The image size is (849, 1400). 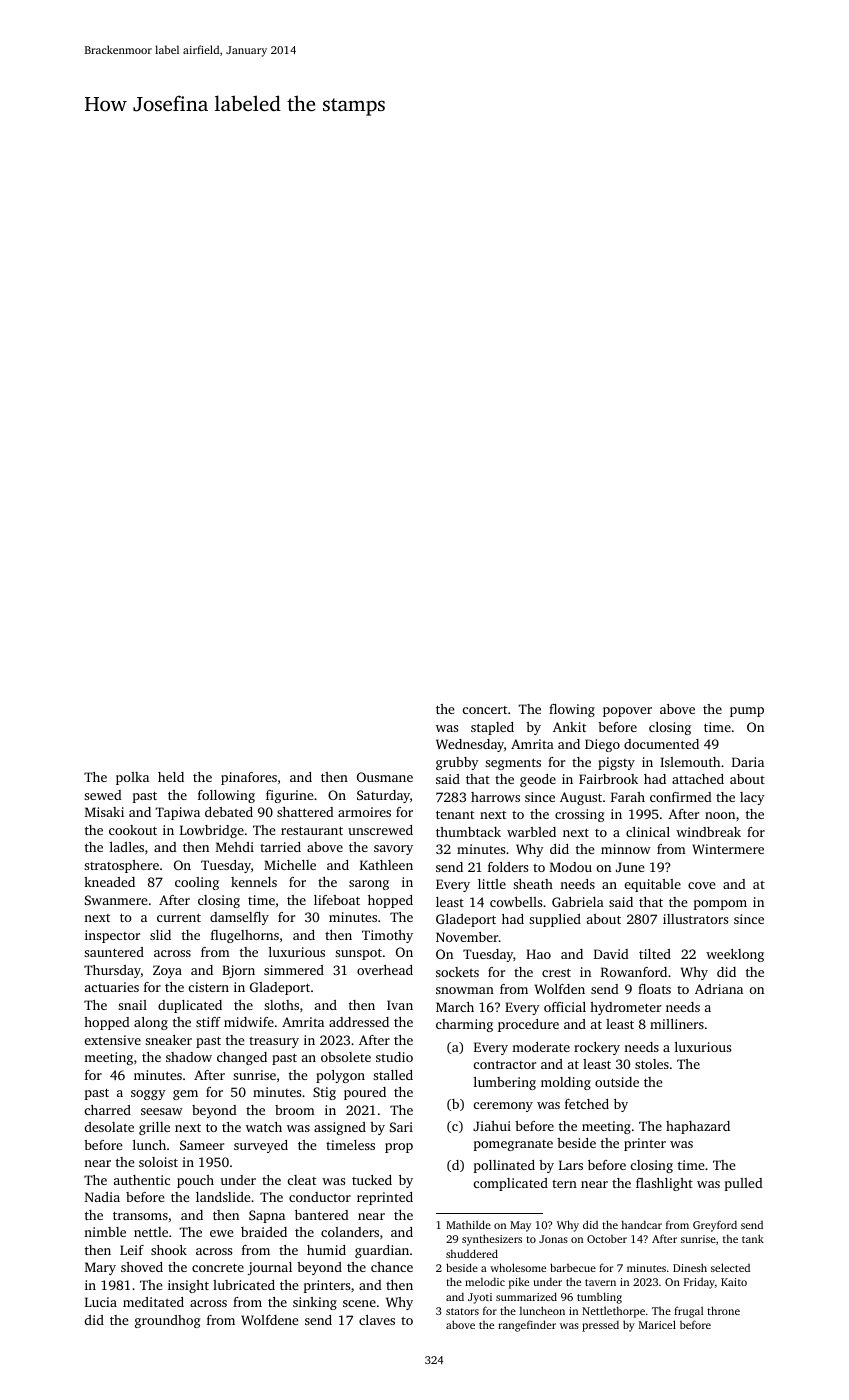 What do you see at coordinates (108, 1110) in the image?
I see `charred` at bounding box center [108, 1110].
